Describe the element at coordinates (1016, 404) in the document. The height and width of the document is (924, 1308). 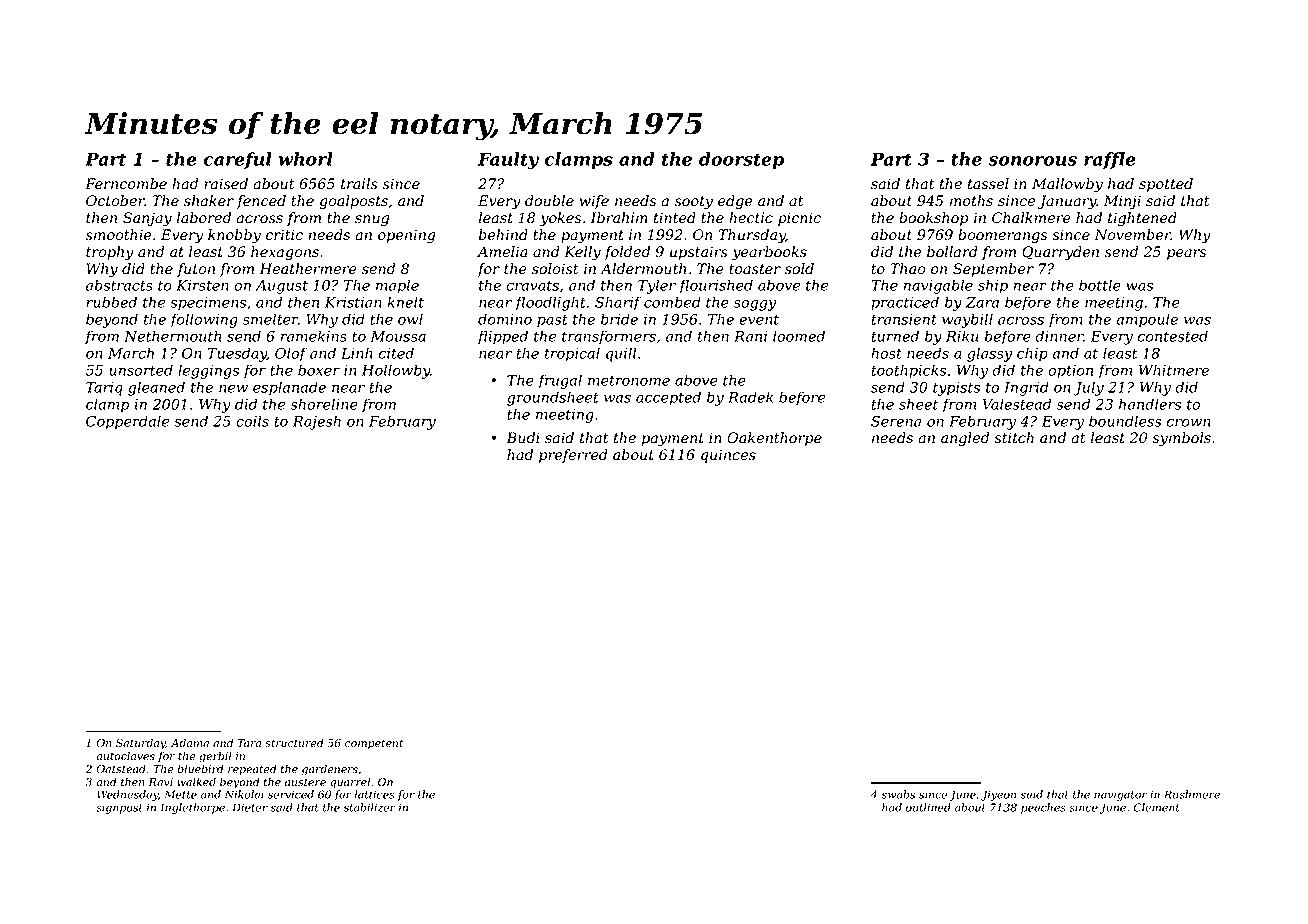
I see `Valestead` at that location.
